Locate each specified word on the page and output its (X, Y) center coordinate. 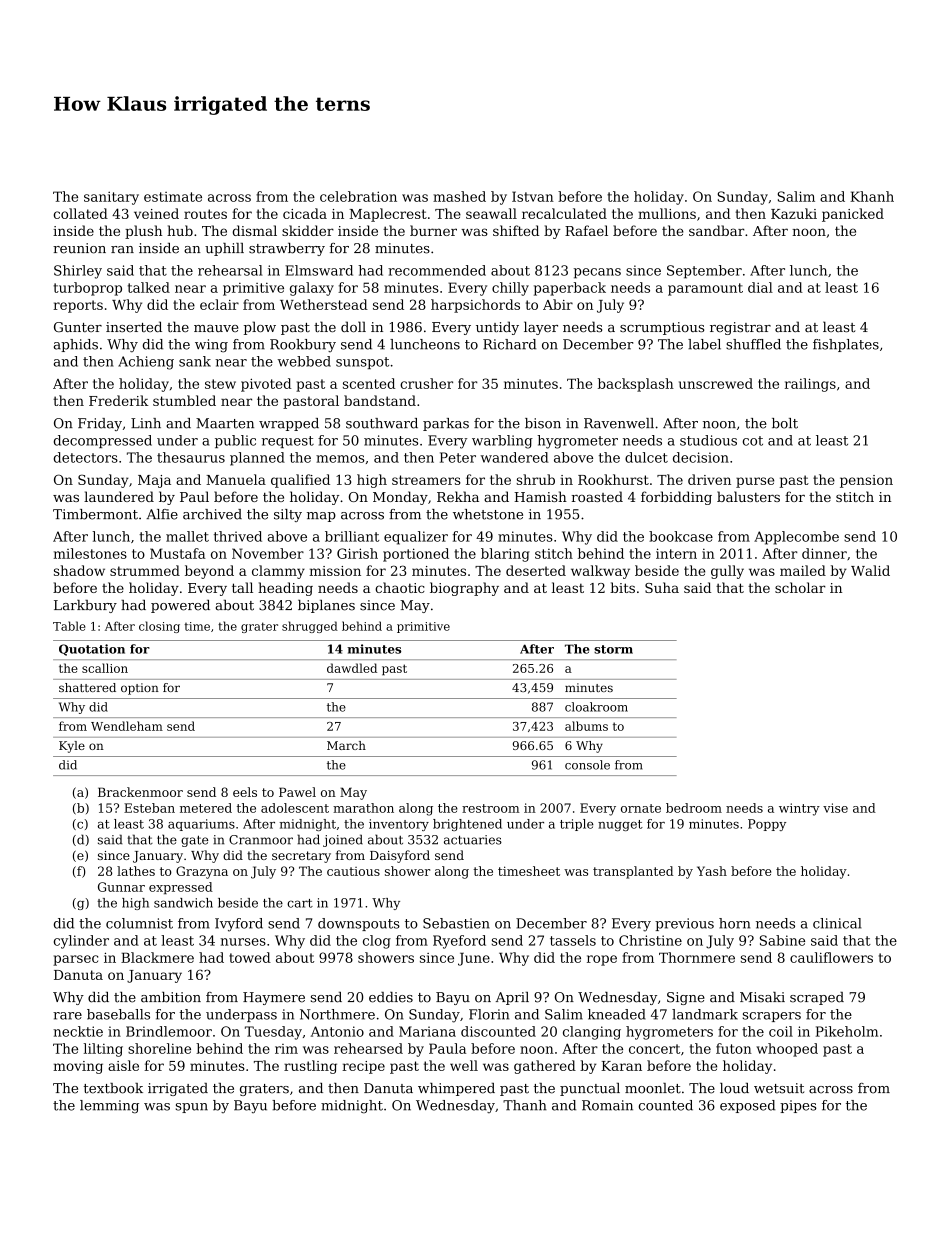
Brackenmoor (140, 792)
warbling (502, 442)
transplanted (633, 872)
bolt (785, 423)
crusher (426, 383)
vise (835, 808)
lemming (109, 1107)
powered (180, 606)
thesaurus (191, 457)
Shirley (78, 272)
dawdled (352, 668)
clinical (837, 923)
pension (866, 481)
